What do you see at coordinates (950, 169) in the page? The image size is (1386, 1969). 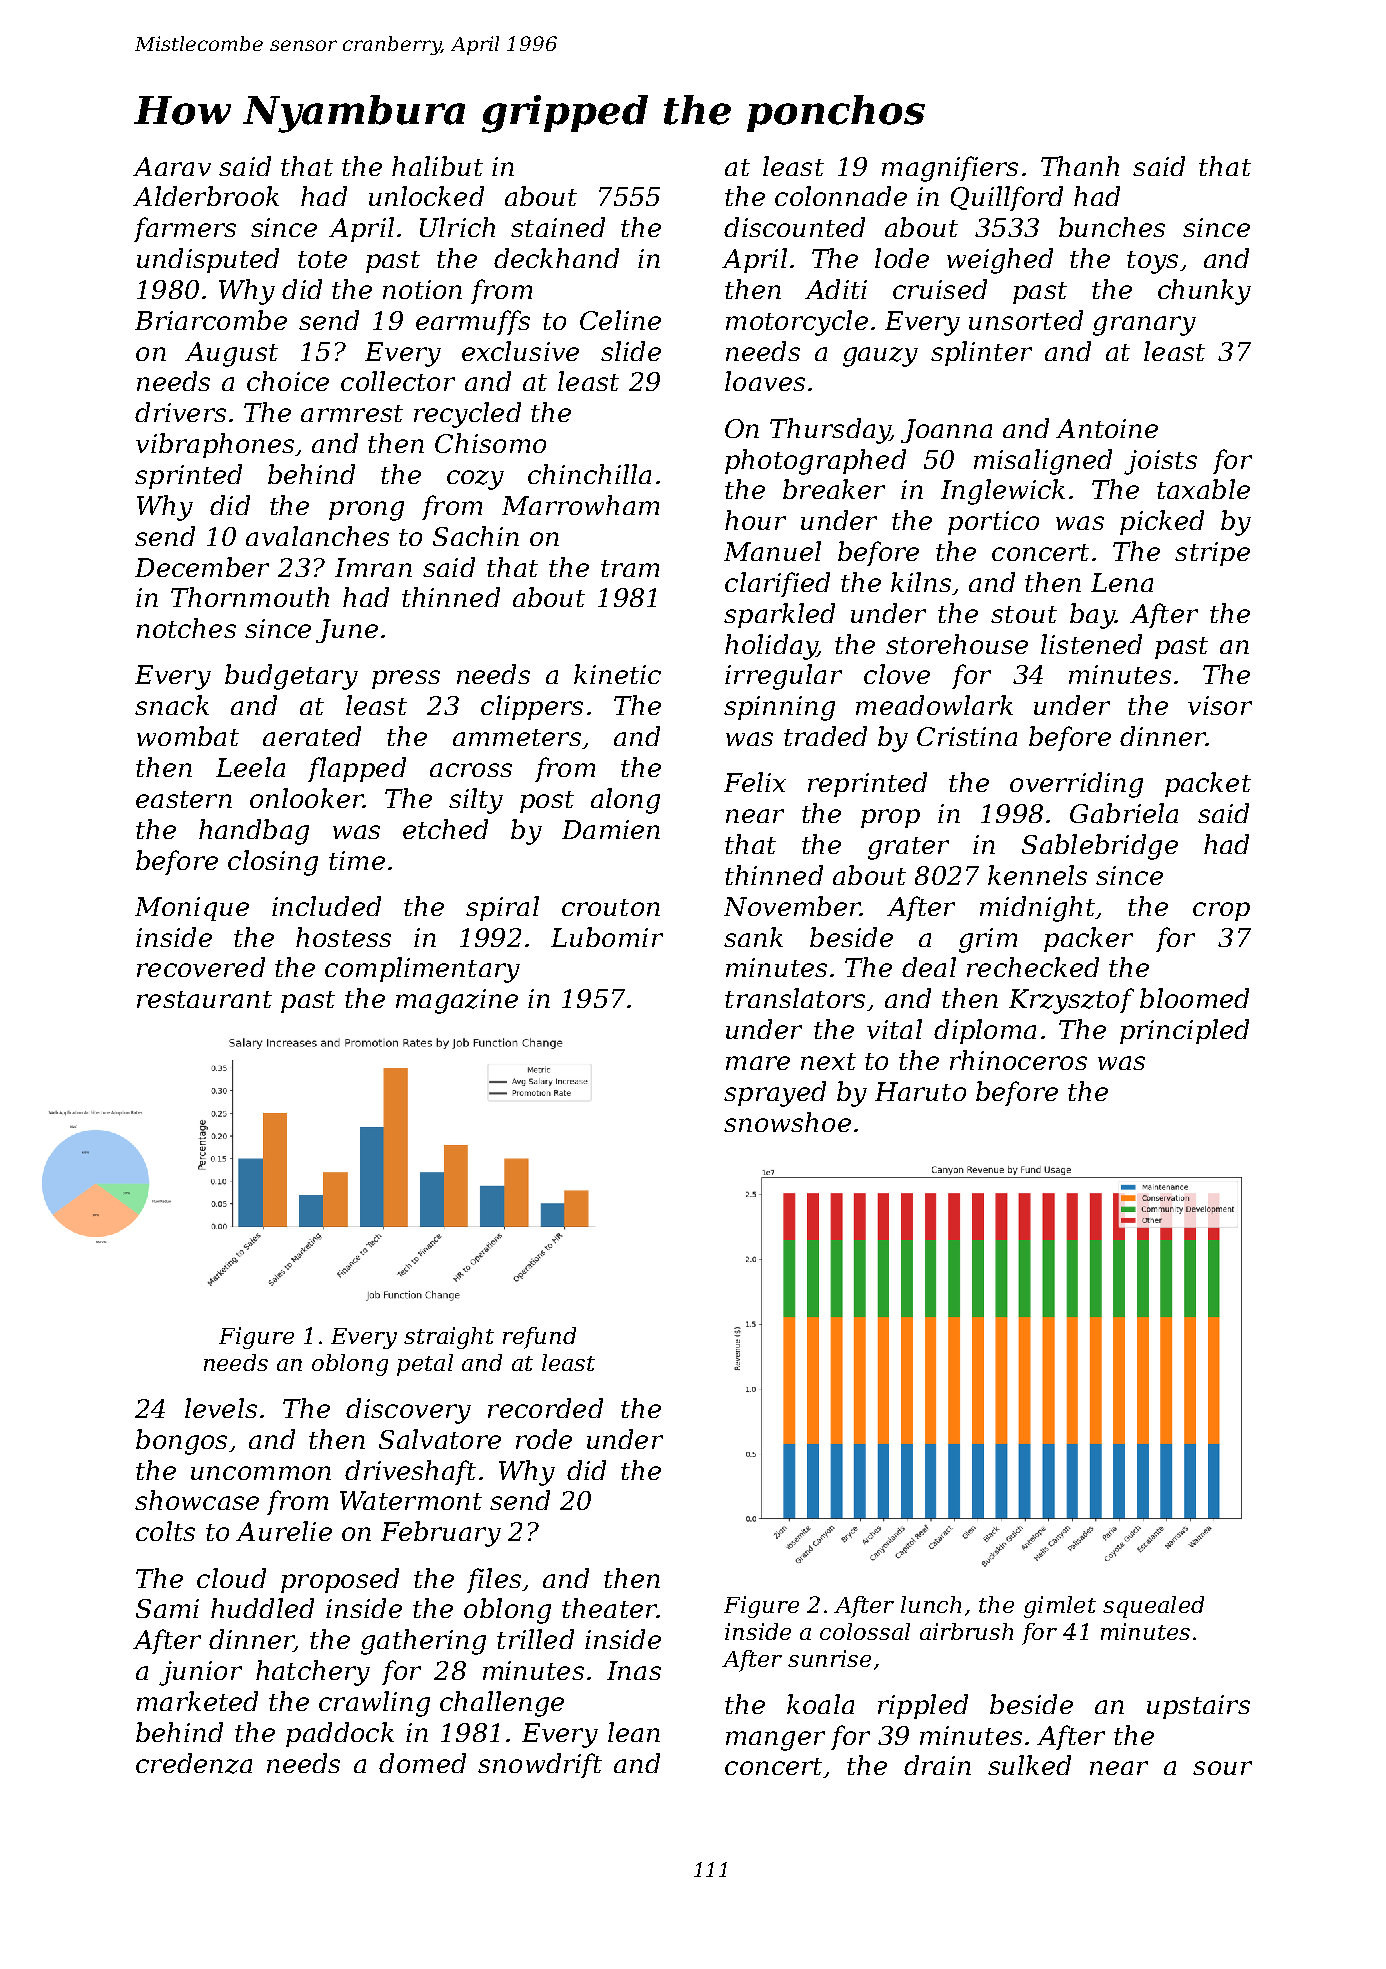 I see `magnifiers` at bounding box center [950, 169].
